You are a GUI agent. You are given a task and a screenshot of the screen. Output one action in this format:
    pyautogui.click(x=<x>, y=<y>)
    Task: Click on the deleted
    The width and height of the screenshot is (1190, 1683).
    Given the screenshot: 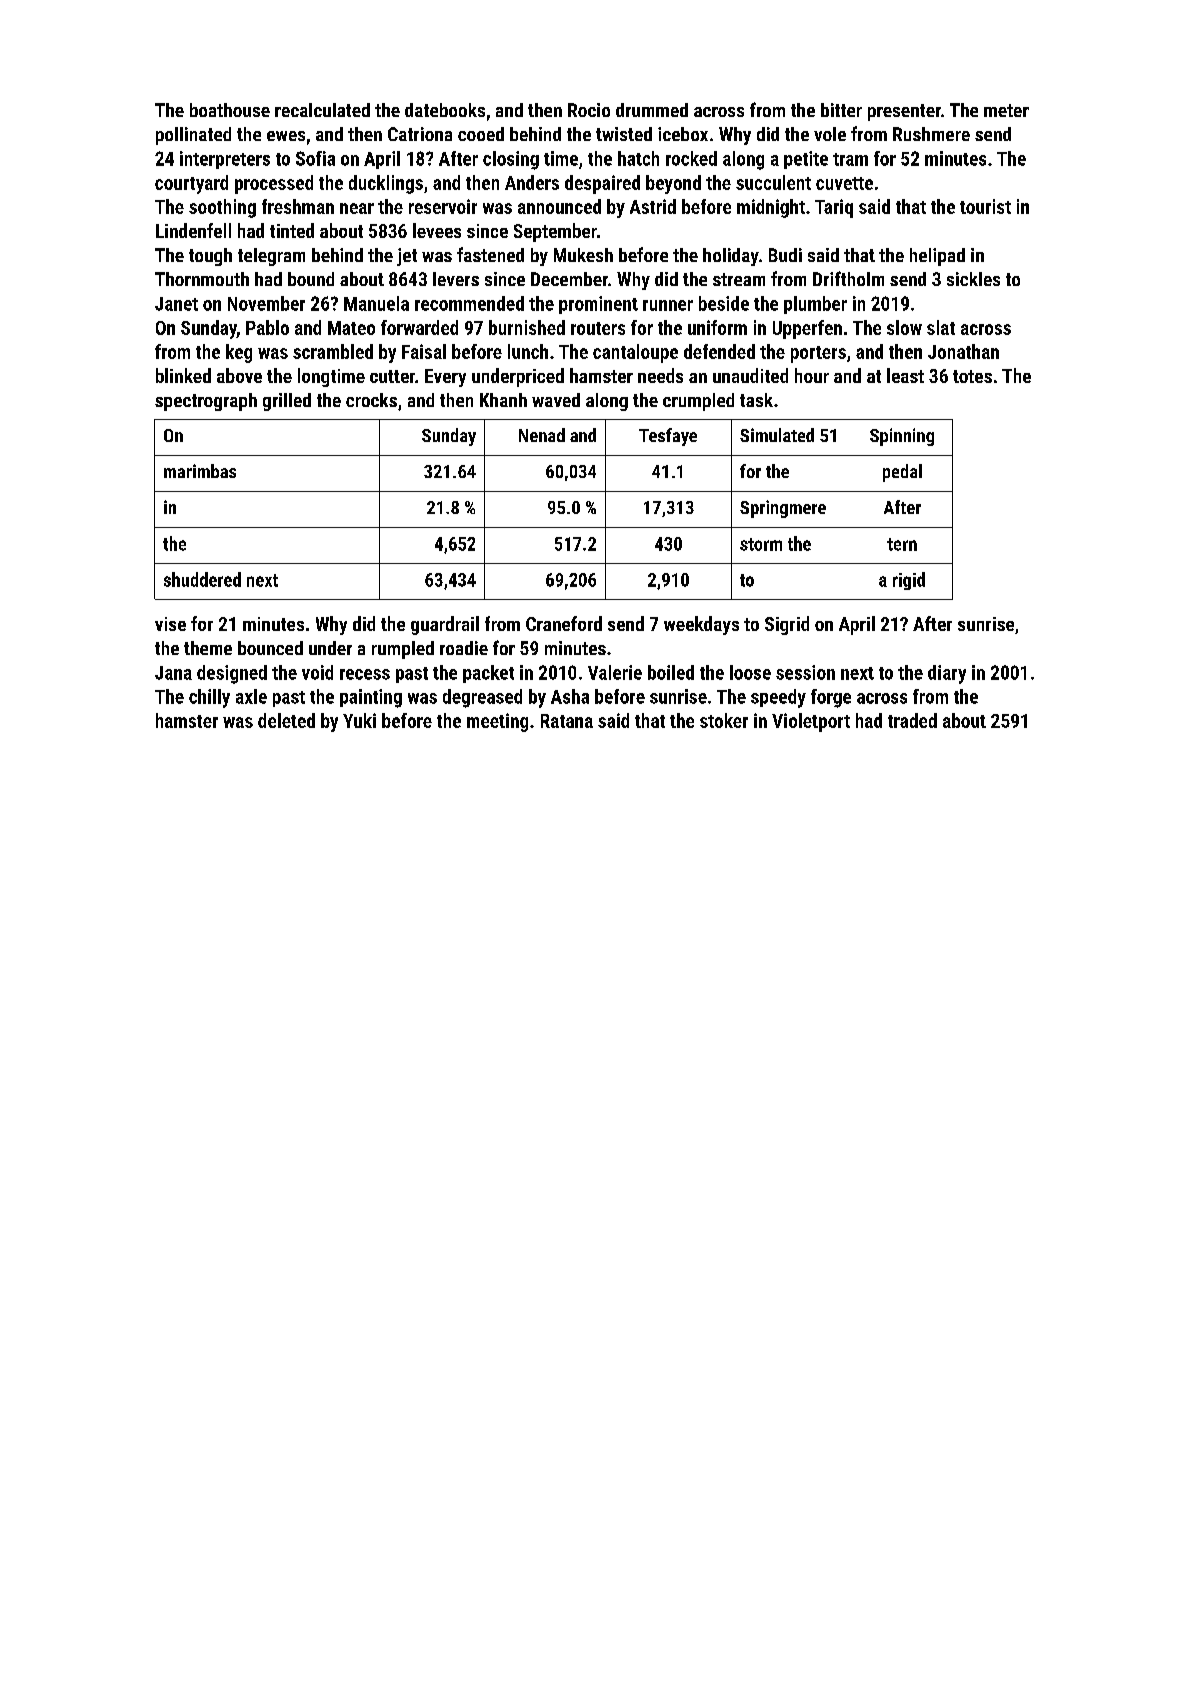 What is the action you would take?
    pyautogui.click(x=286, y=720)
